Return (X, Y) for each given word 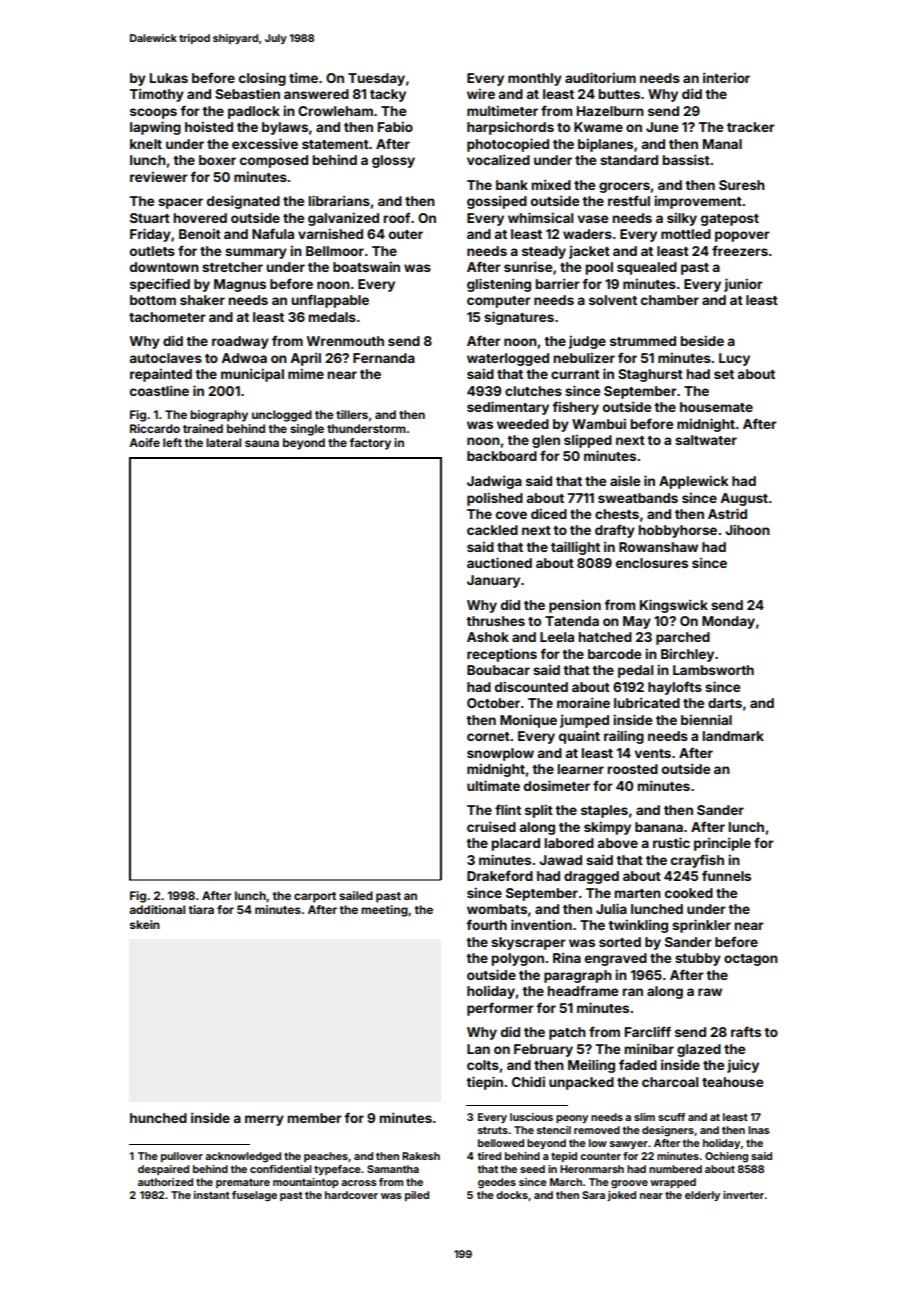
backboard (502, 456)
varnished (330, 233)
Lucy (734, 359)
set (724, 374)
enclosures (652, 563)
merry (264, 1120)
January (493, 581)
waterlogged (508, 359)
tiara (201, 909)
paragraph (578, 976)
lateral (223, 442)
